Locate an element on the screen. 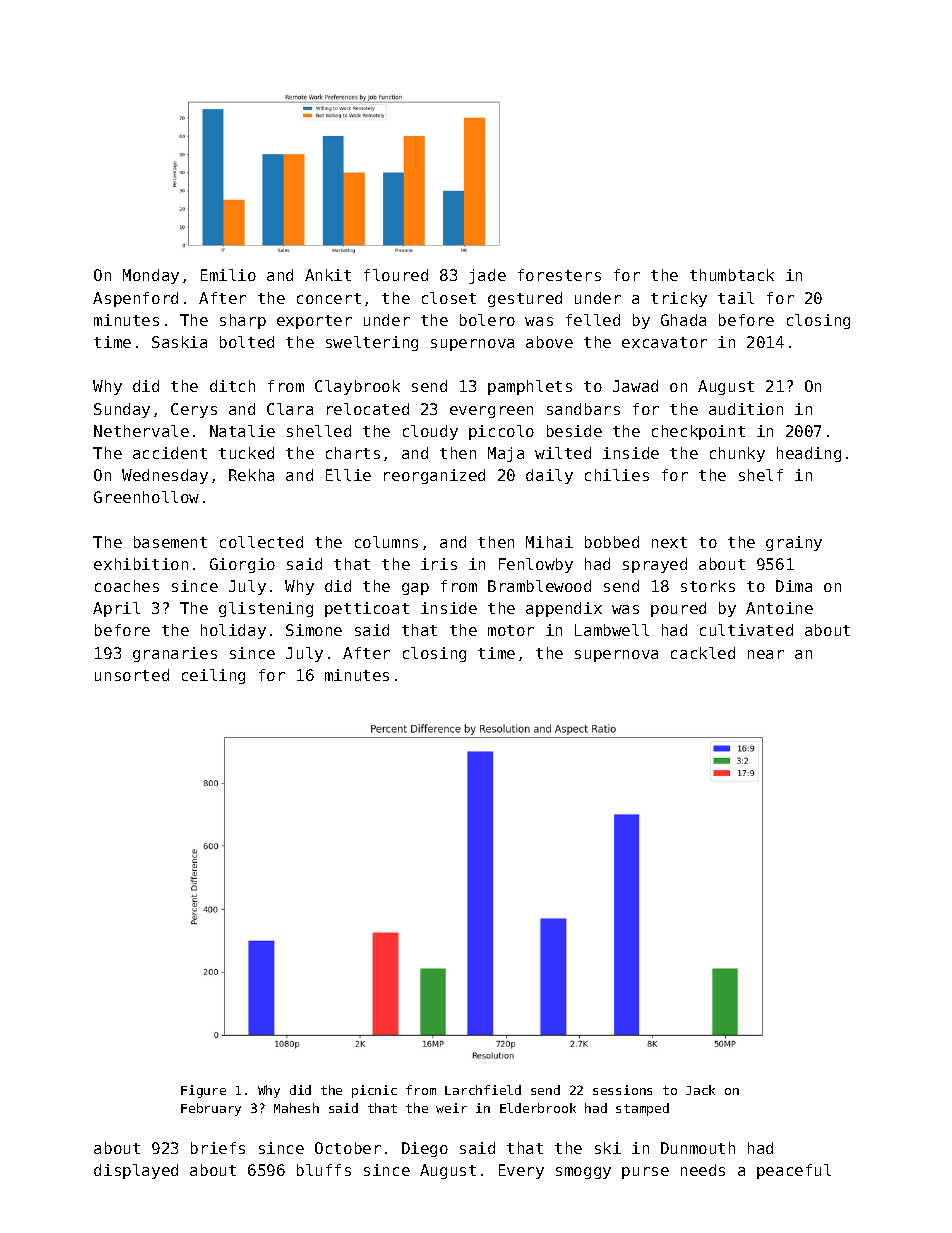  Aspenford is located at coordinates (135, 299).
